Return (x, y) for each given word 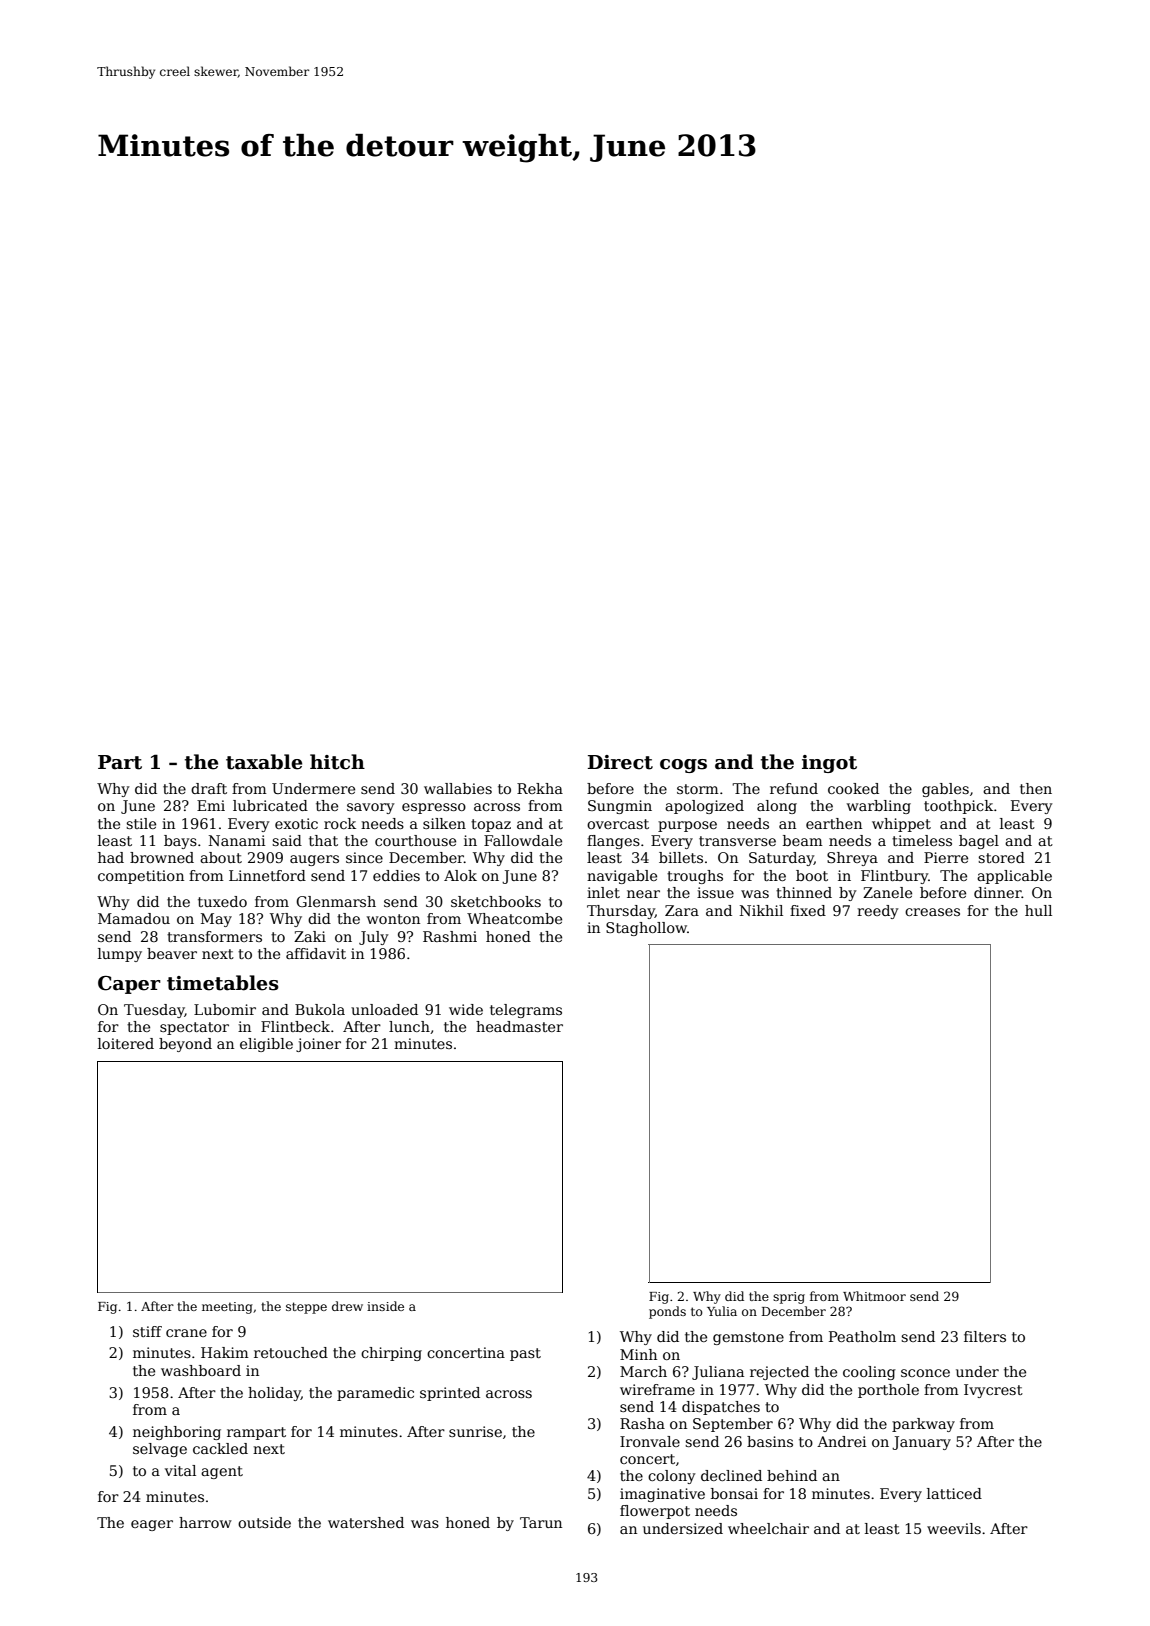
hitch (337, 762)
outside (264, 1522)
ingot (829, 764)
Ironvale (650, 1441)
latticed (954, 1493)
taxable (264, 762)
